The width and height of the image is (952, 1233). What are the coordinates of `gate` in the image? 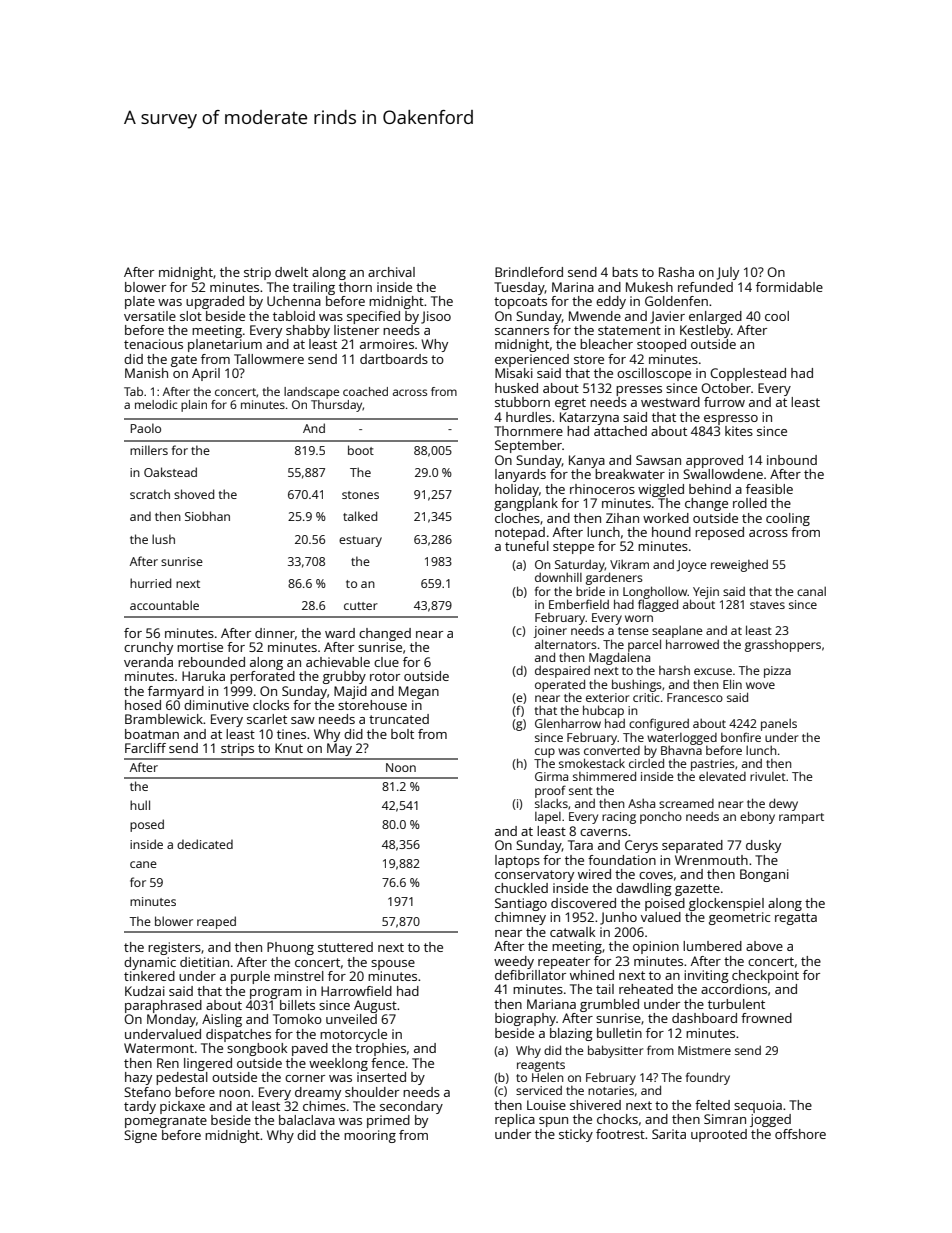 It's located at (184, 361).
